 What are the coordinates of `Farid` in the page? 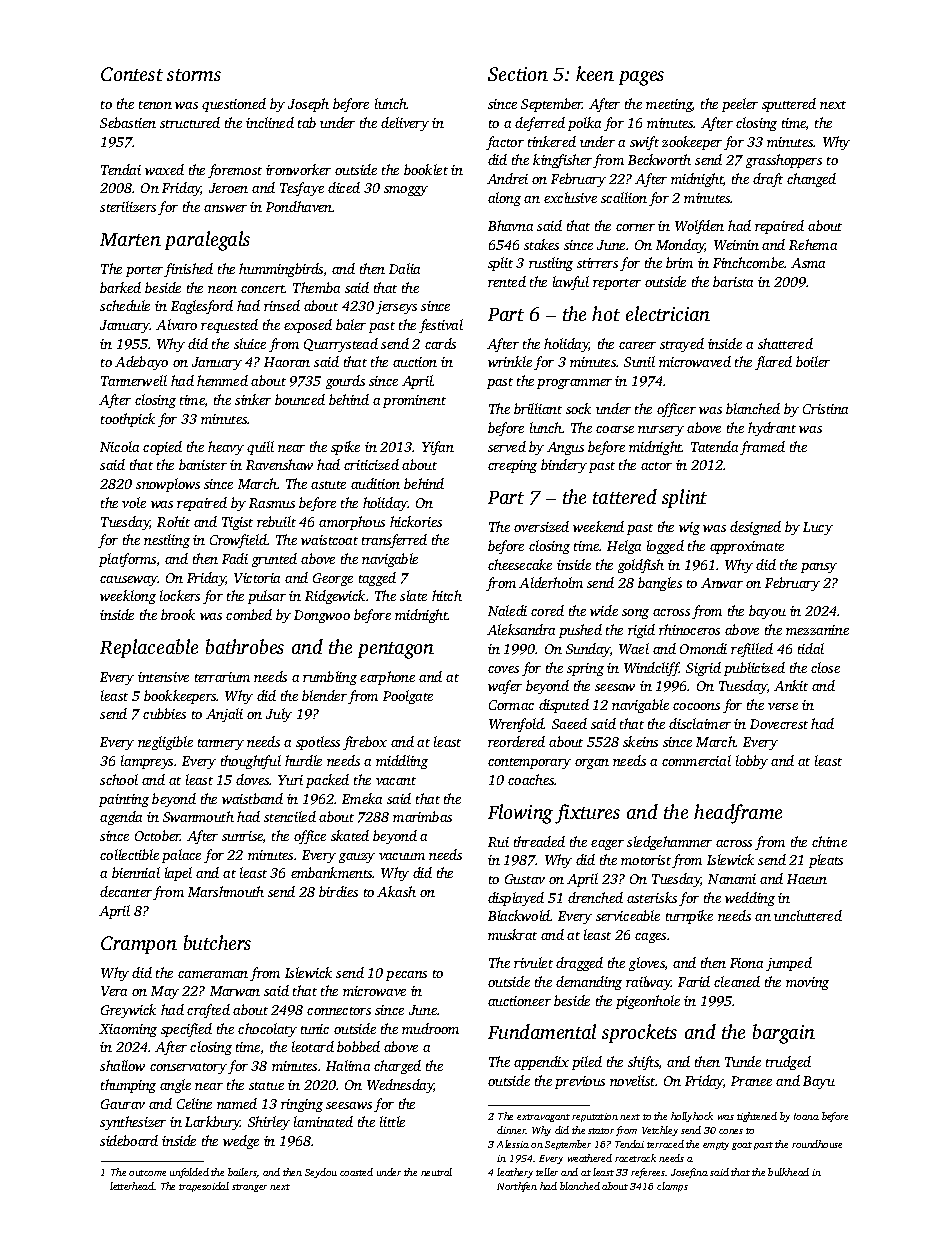 It's located at (694, 981).
